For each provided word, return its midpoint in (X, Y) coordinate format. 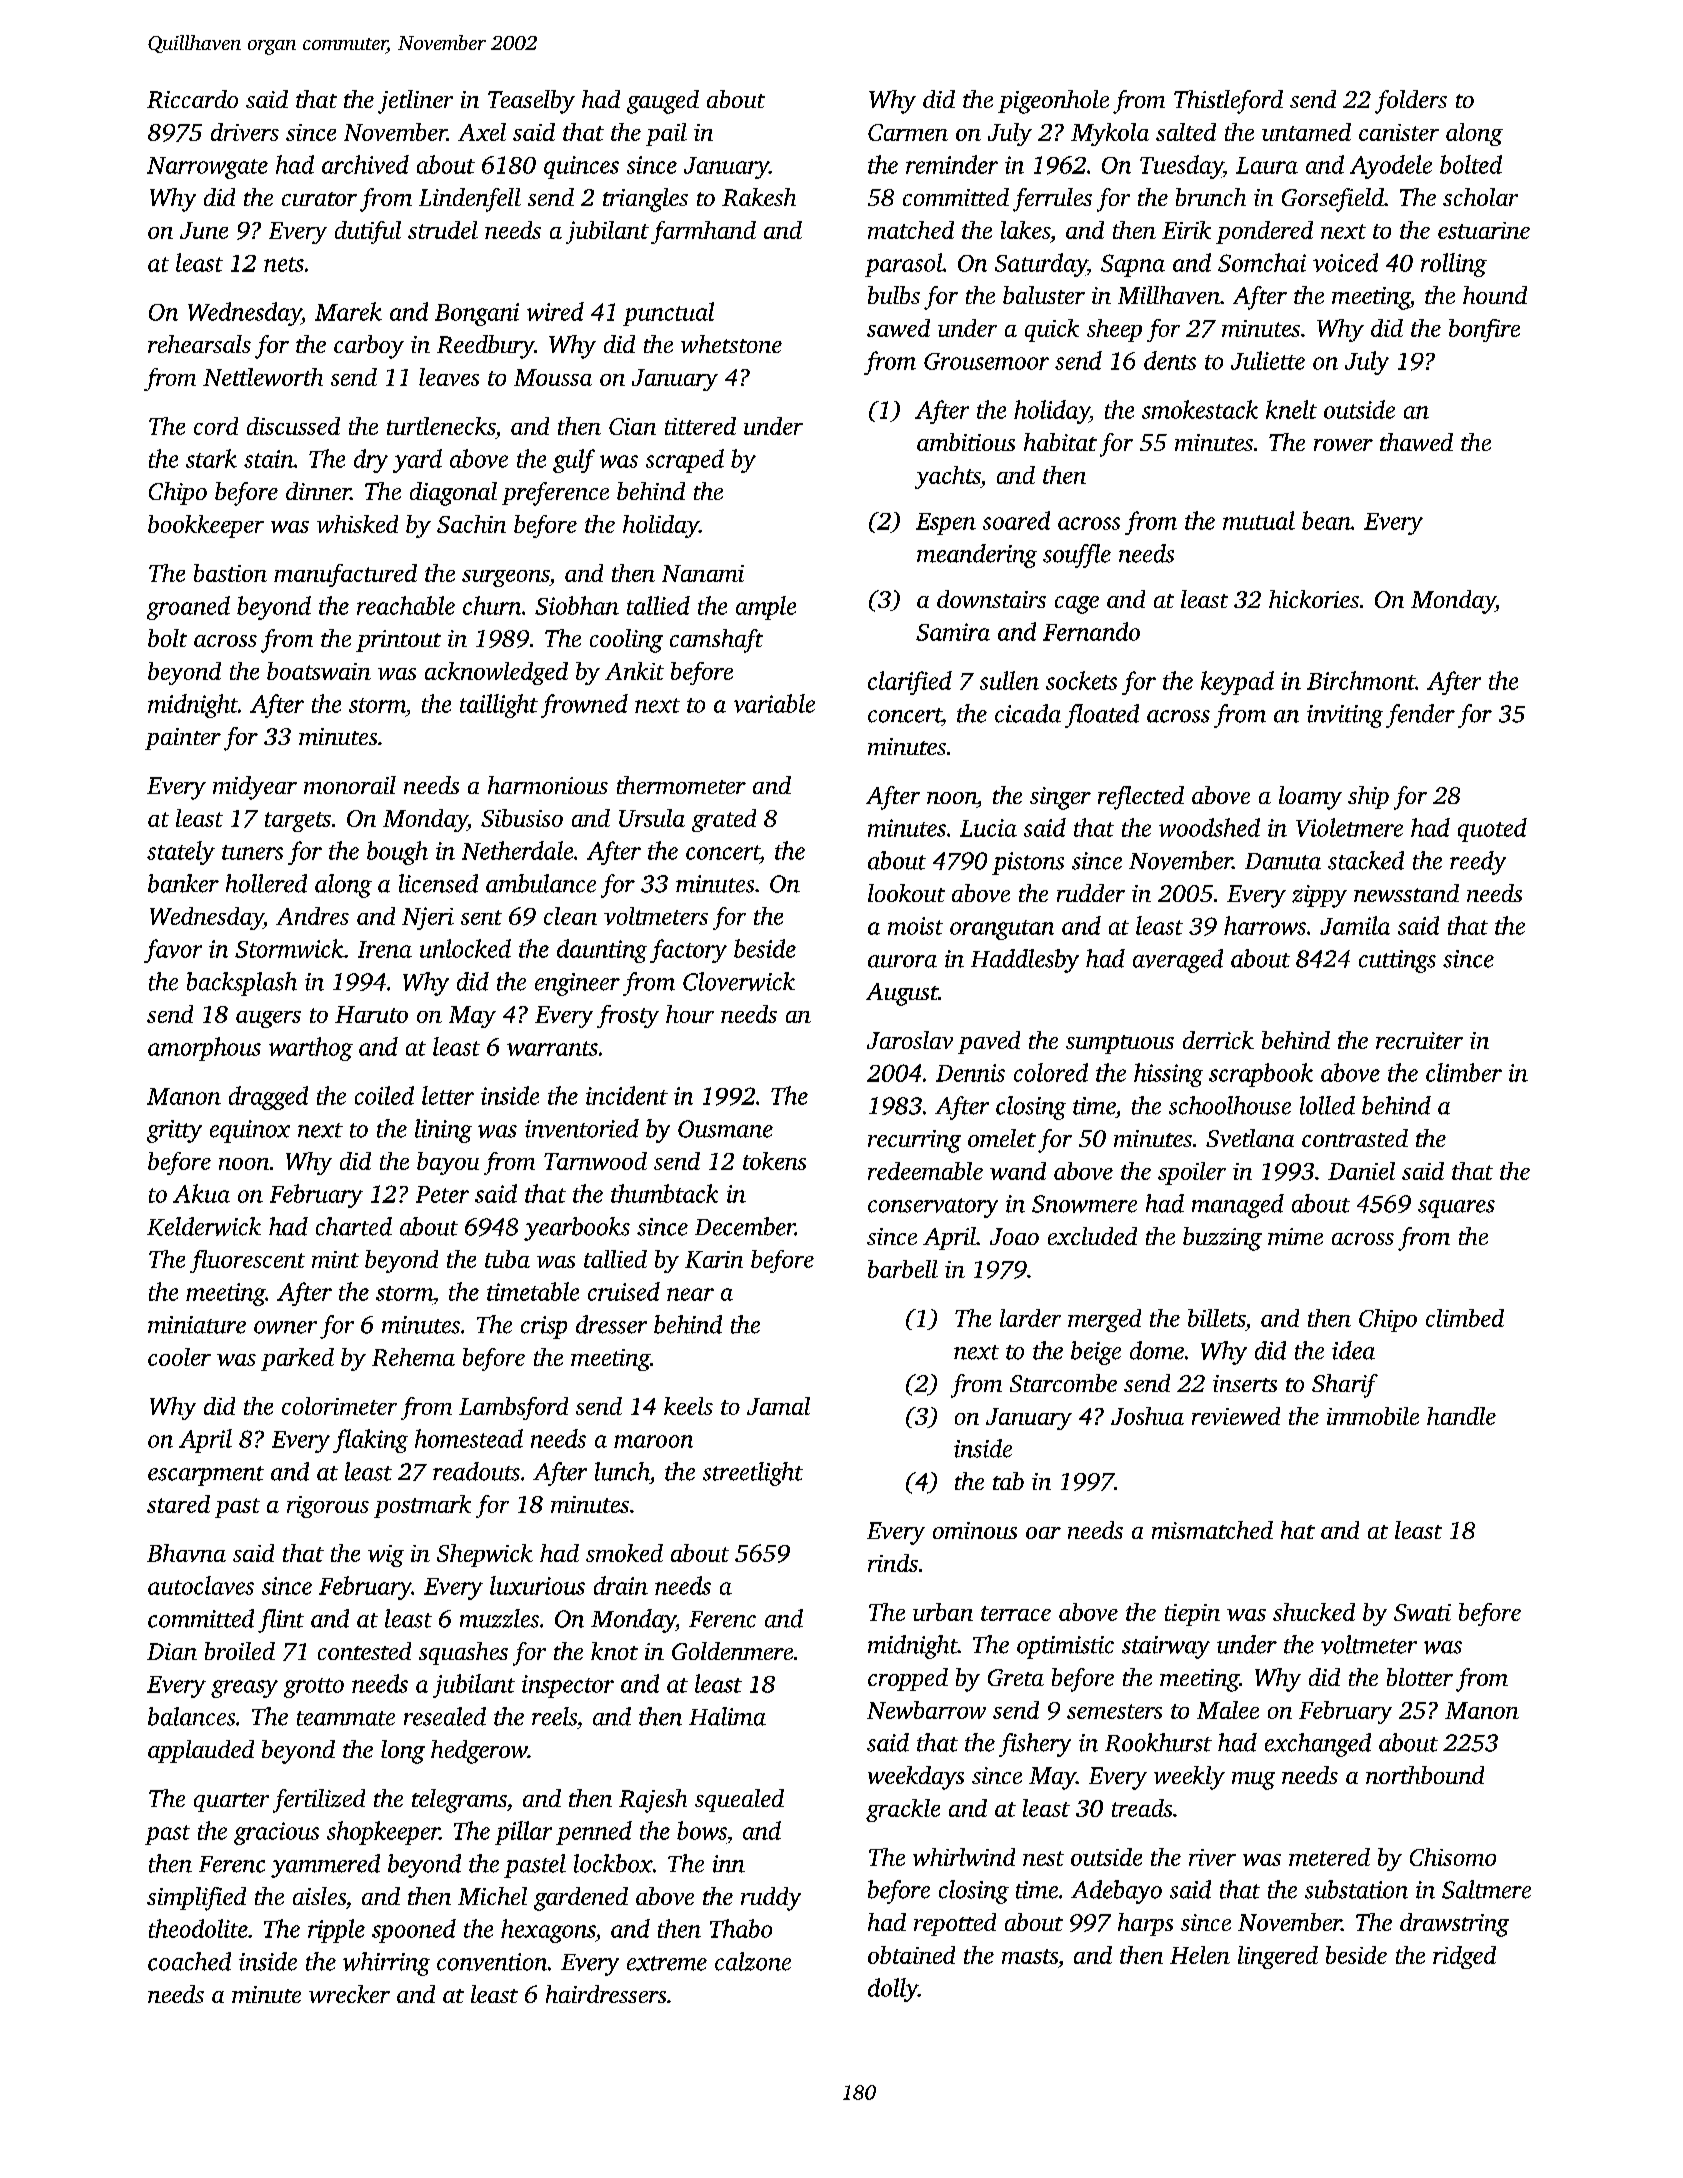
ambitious (966, 442)
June (204, 230)
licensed (438, 883)
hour (690, 1014)
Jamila (1355, 925)
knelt (1291, 409)
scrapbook (1261, 1075)
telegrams (459, 1801)
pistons (1028, 863)
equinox (250, 1131)
